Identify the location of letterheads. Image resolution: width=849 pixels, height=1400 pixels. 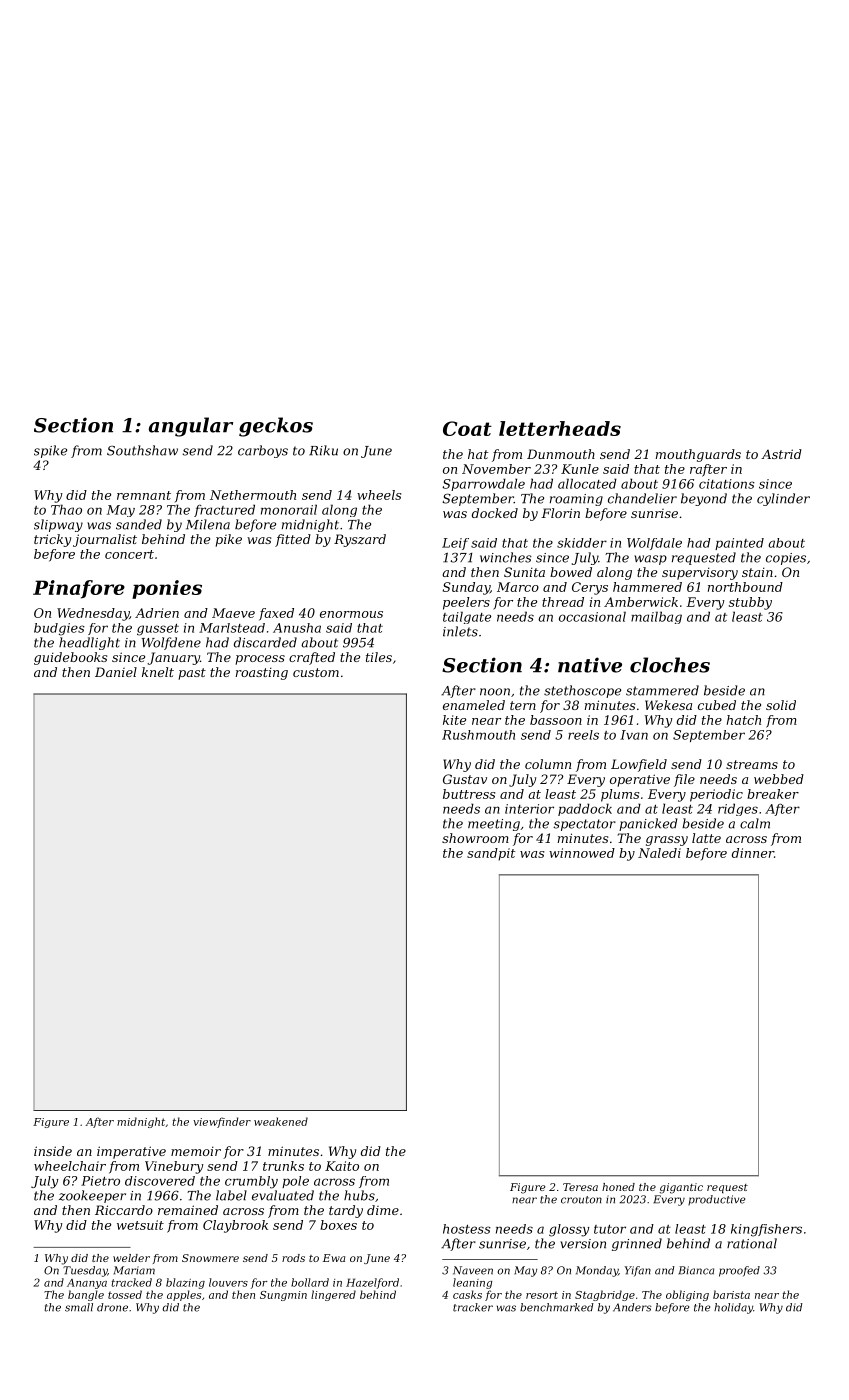
(560, 428).
